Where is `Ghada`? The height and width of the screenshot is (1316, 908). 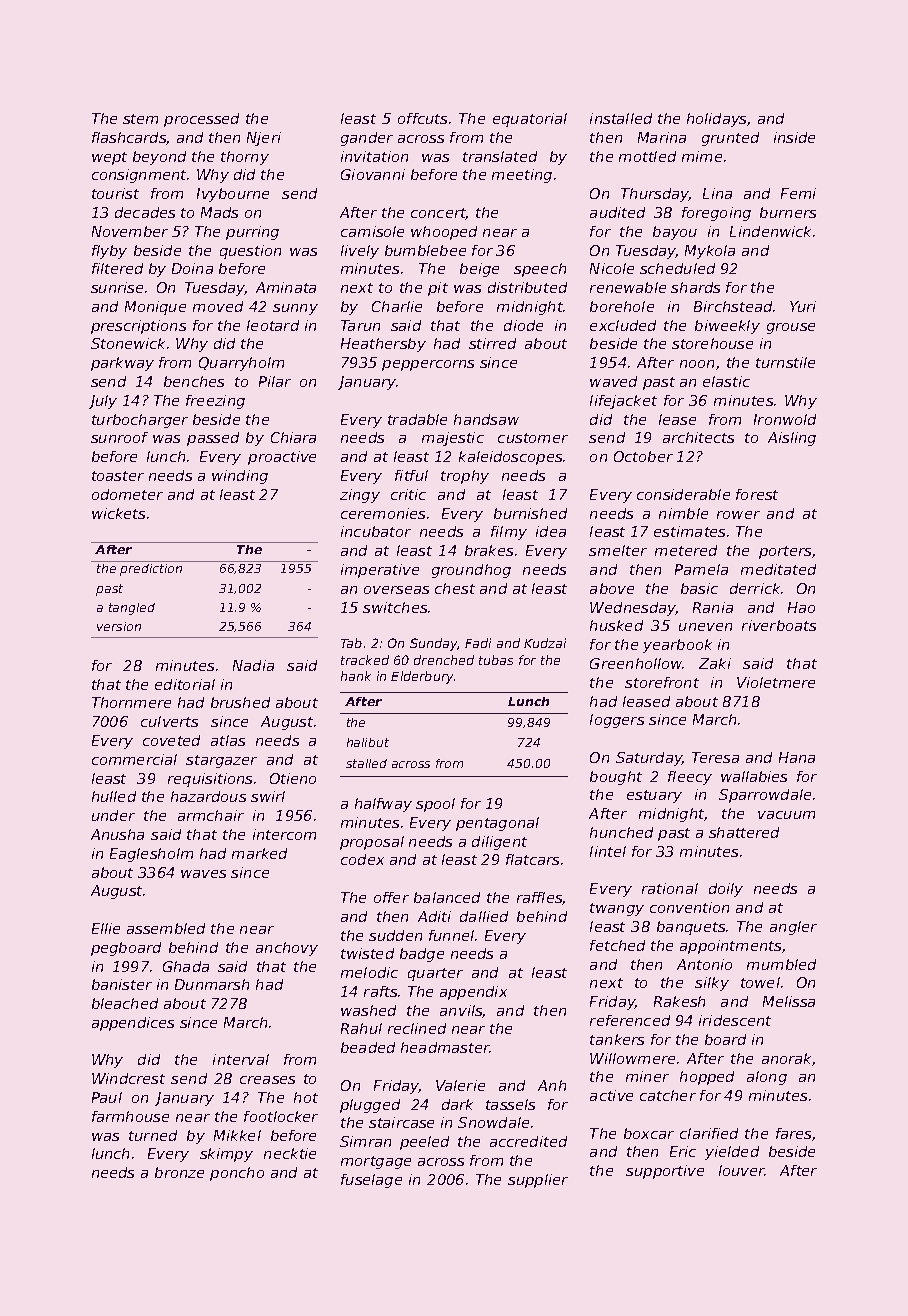 Ghada is located at coordinates (186, 966).
